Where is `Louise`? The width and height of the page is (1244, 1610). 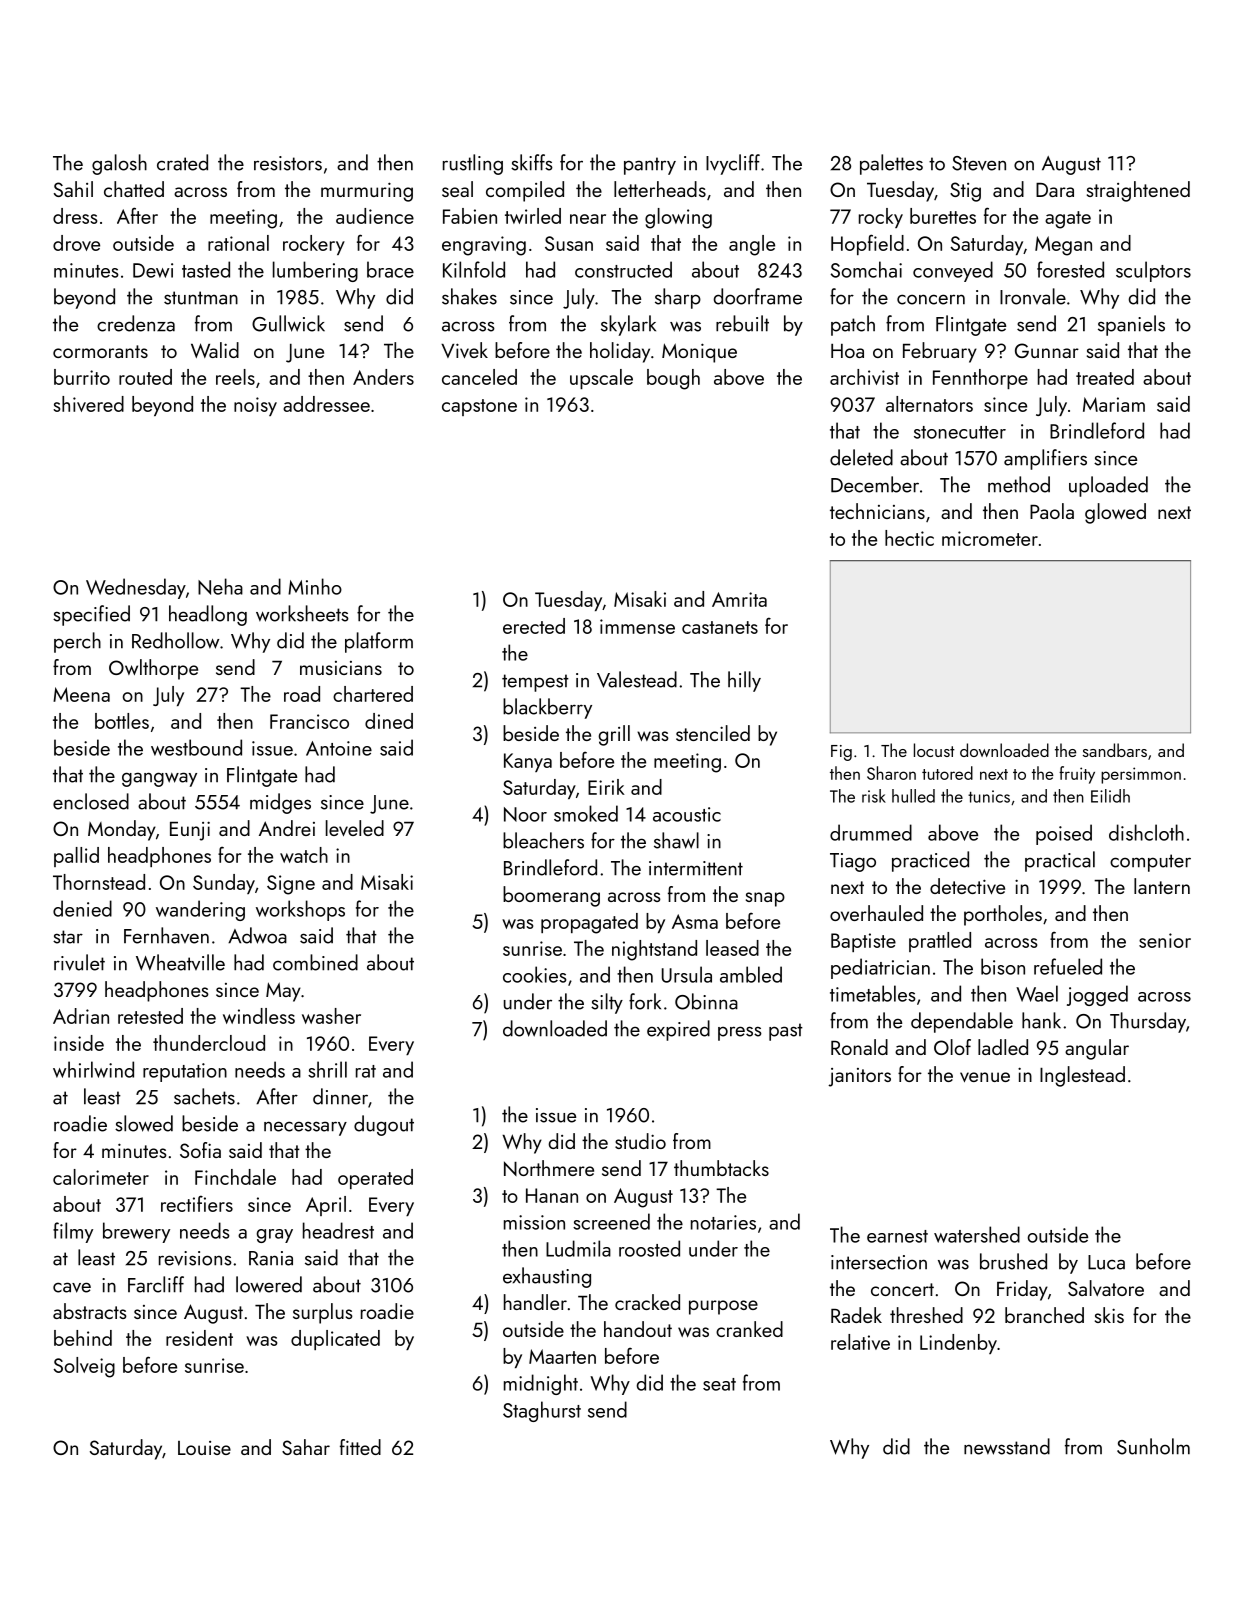
Louise is located at coordinates (204, 1448).
